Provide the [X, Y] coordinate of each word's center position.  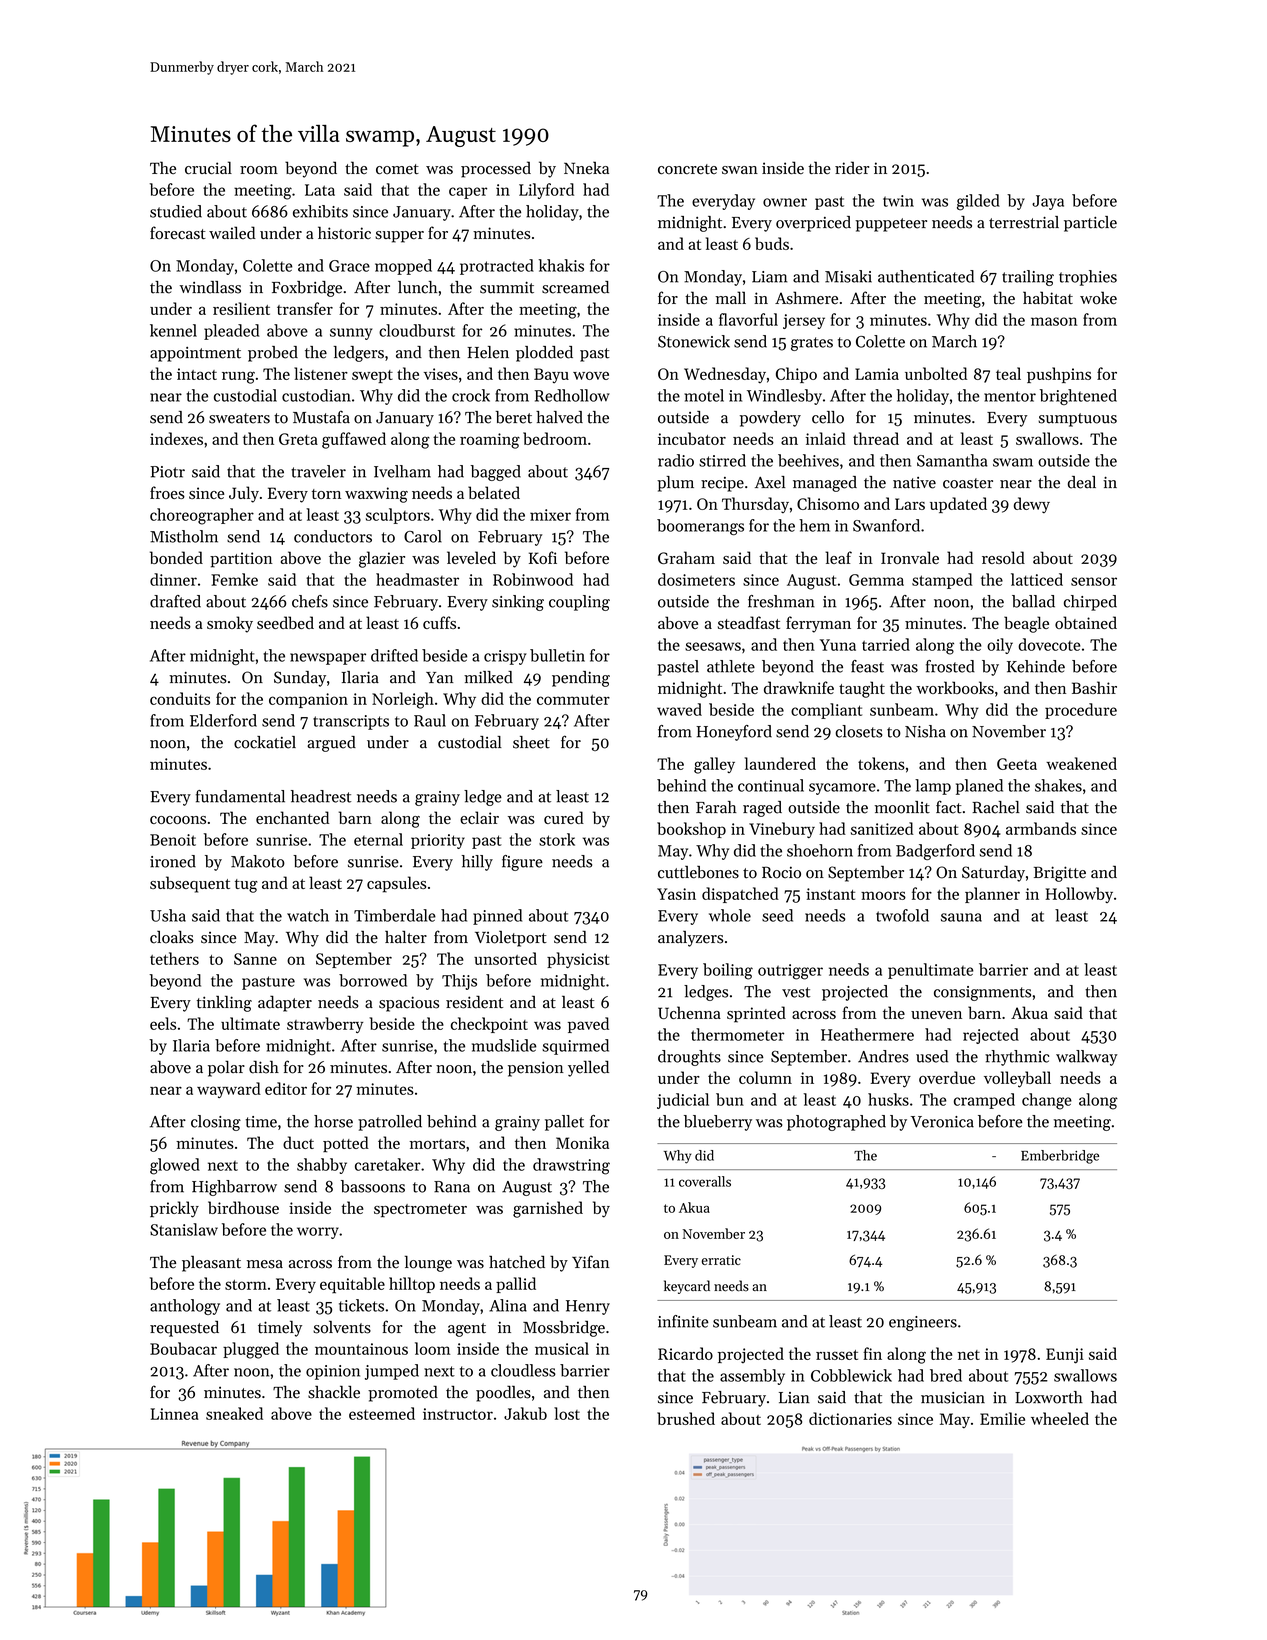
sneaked [234, 1413]
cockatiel [265, 742]
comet [397, 169]
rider [852, 167]
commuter [573, 700]
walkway [1087, 1058]
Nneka [586, 167]
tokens [881, 763]
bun [730, 1099]
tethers [174, 958]
